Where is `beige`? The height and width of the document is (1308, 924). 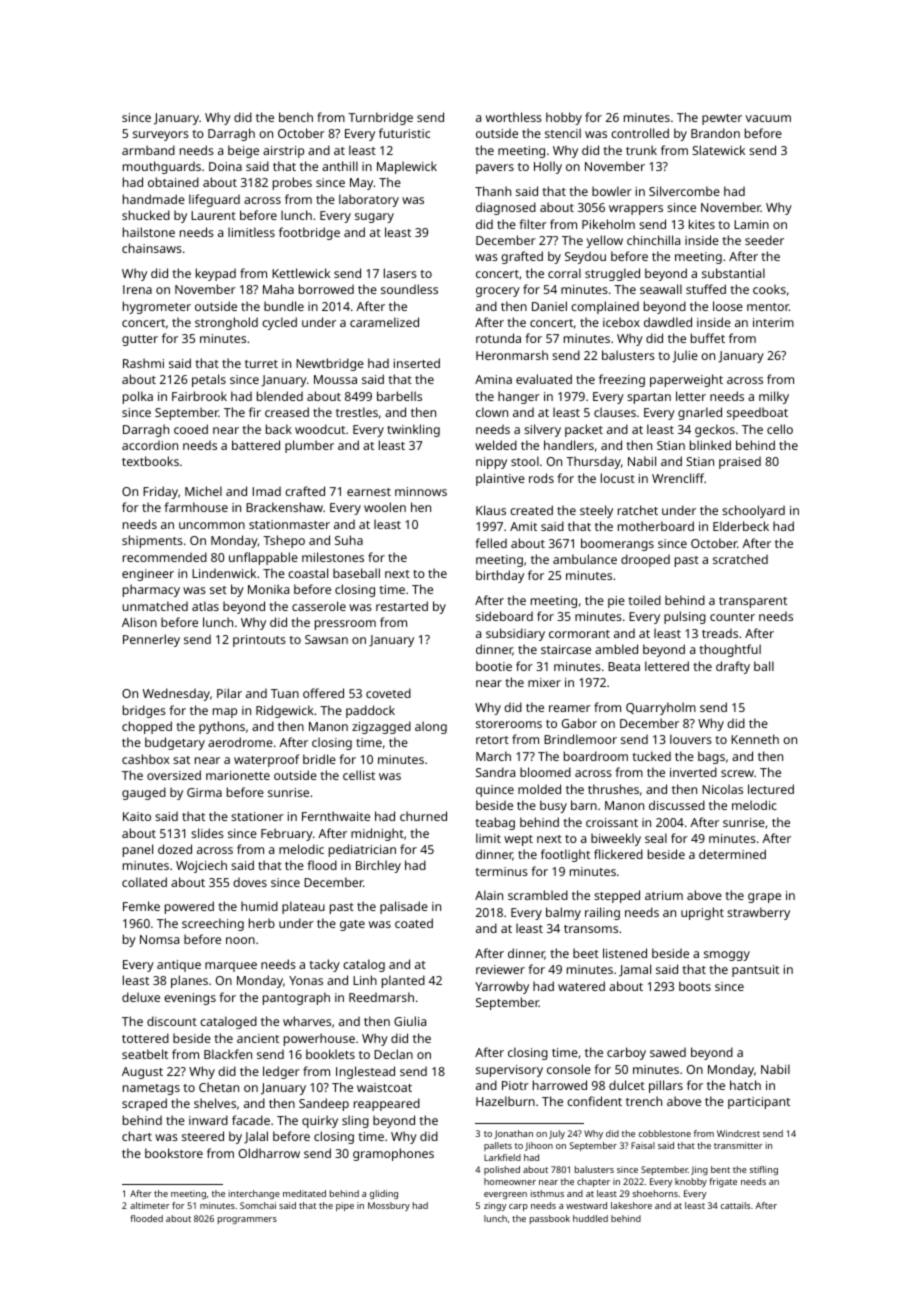
beige is located at coordinates (243, 151).
